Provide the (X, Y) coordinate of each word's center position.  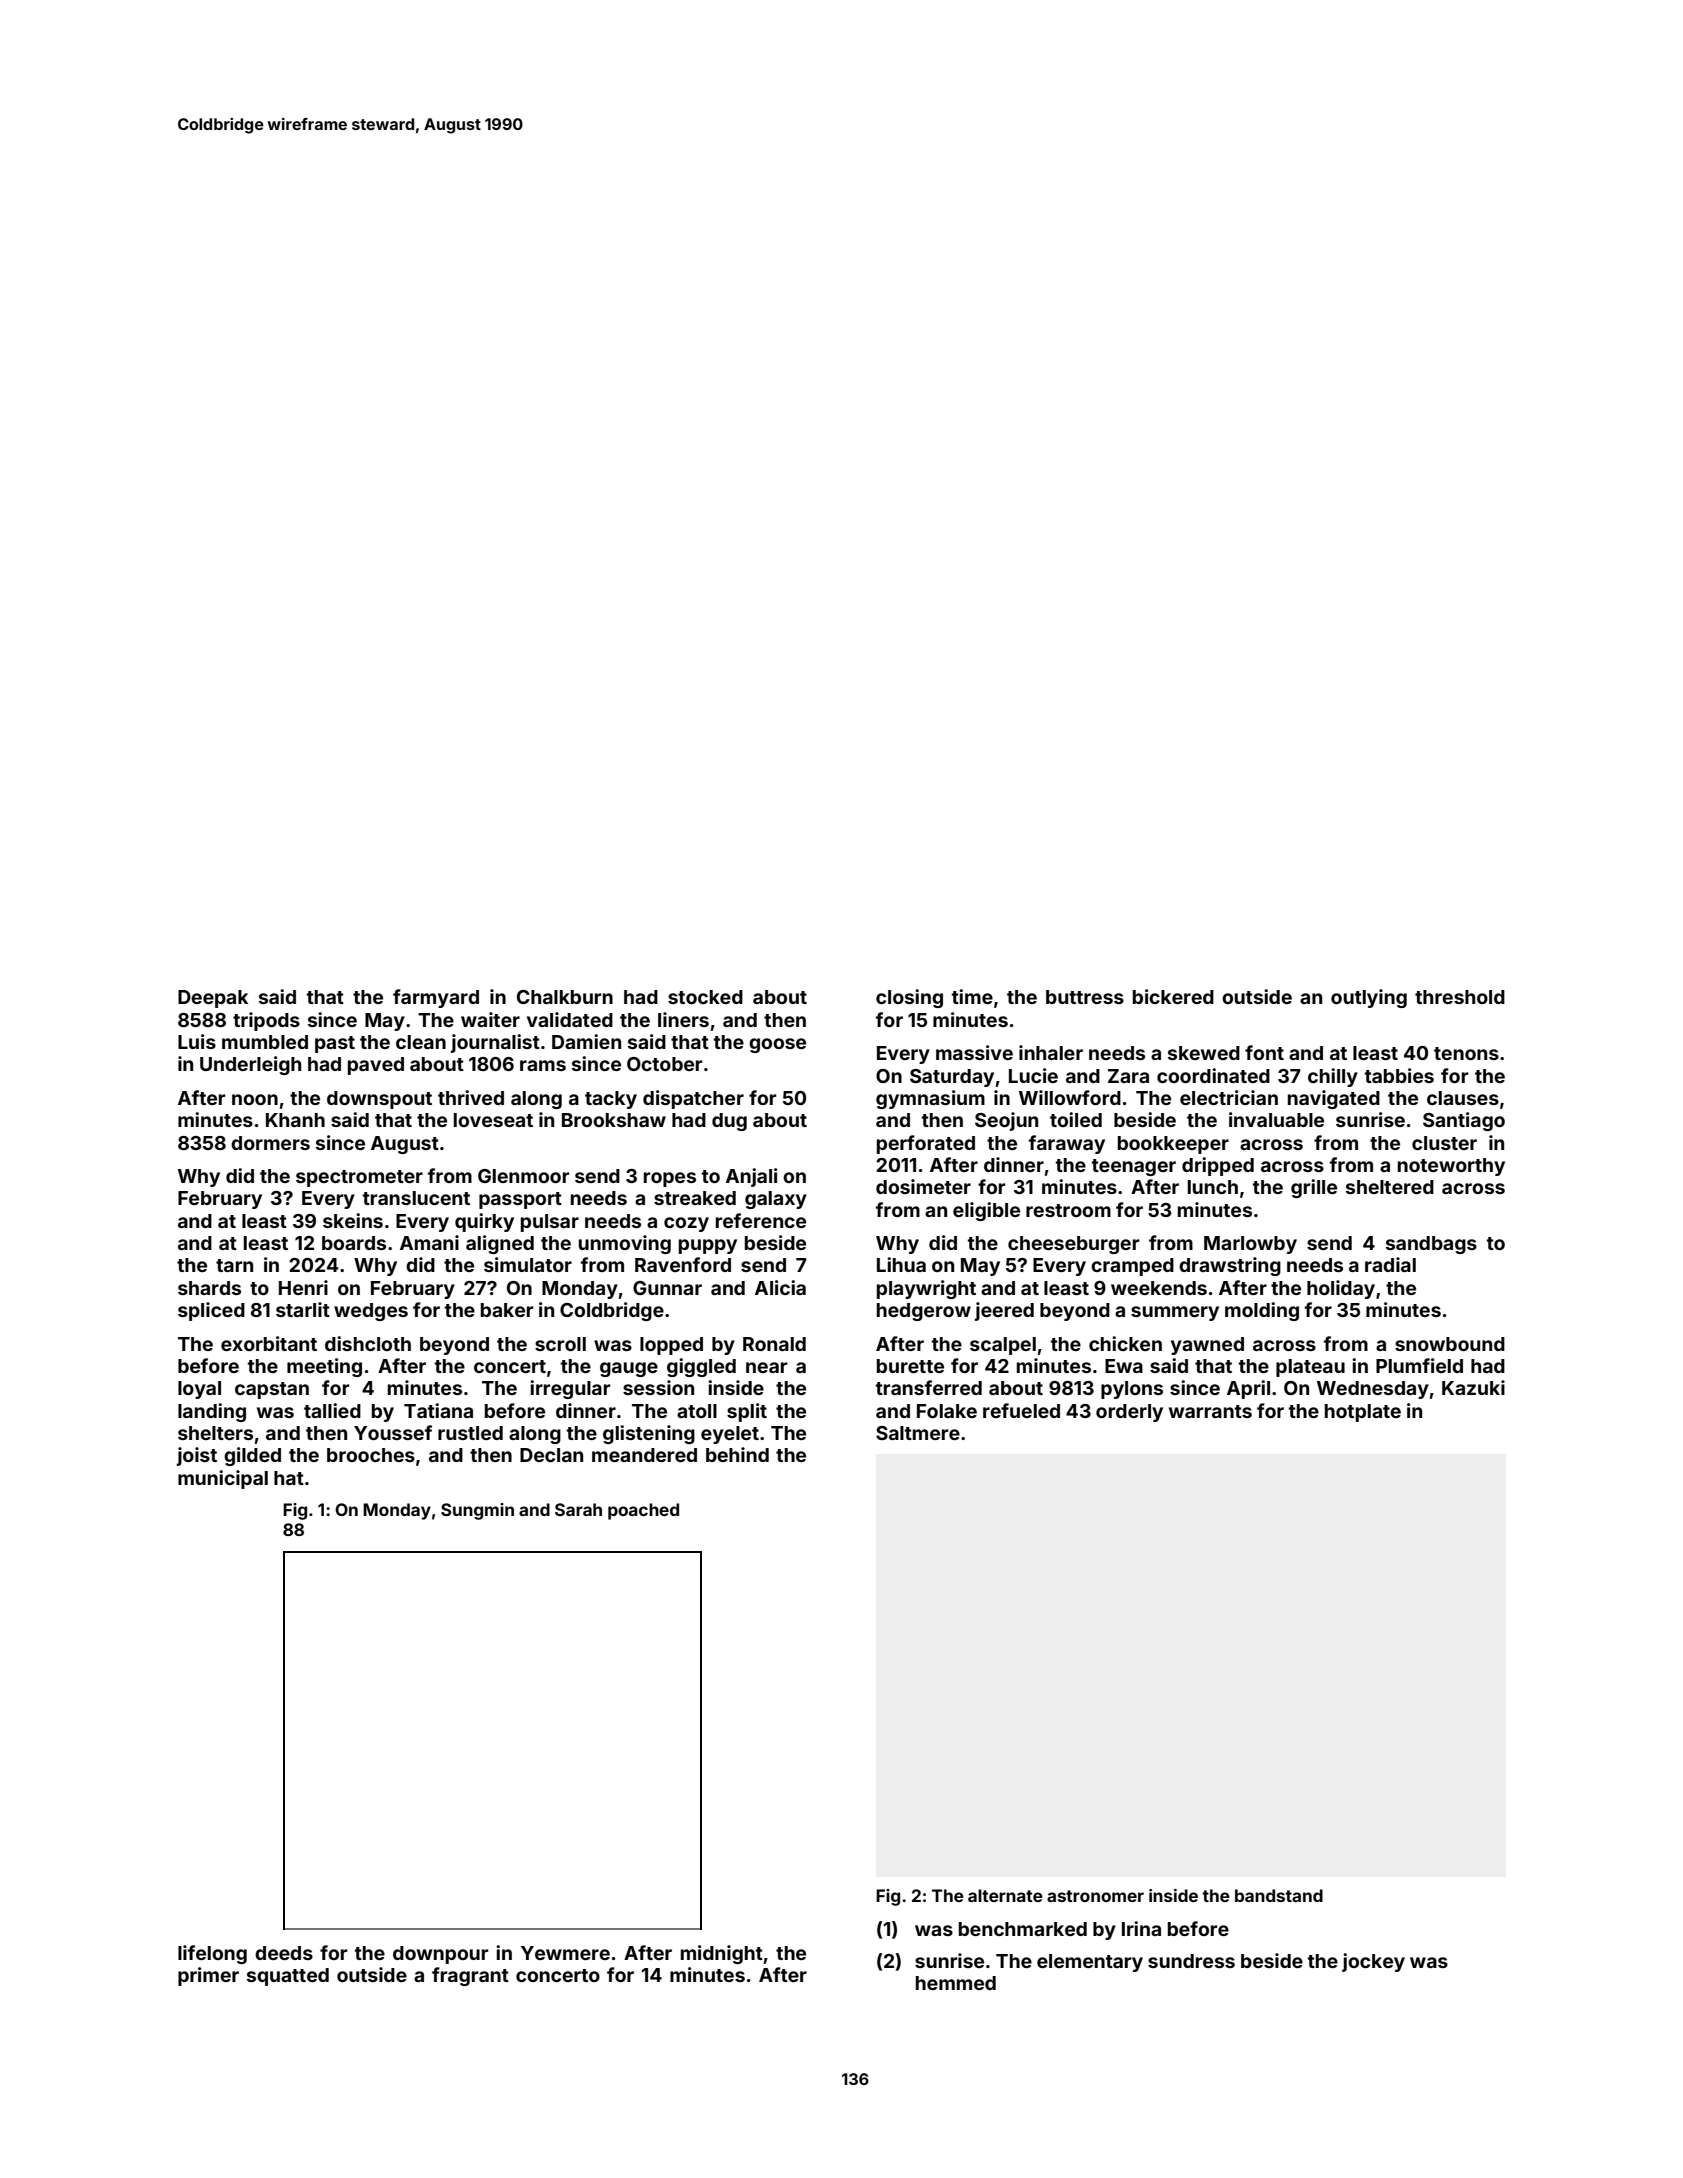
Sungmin (477, 1511)
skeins (353, 1220)
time (972, 996)
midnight (722, 1954)
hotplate (1363, 1413)
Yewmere (565, 1953)
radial (1390, 1264)
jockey (1373, 1962)
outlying (1369, 998)
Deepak (213, 999)
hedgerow (924, 1312)
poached (643, 1511)
